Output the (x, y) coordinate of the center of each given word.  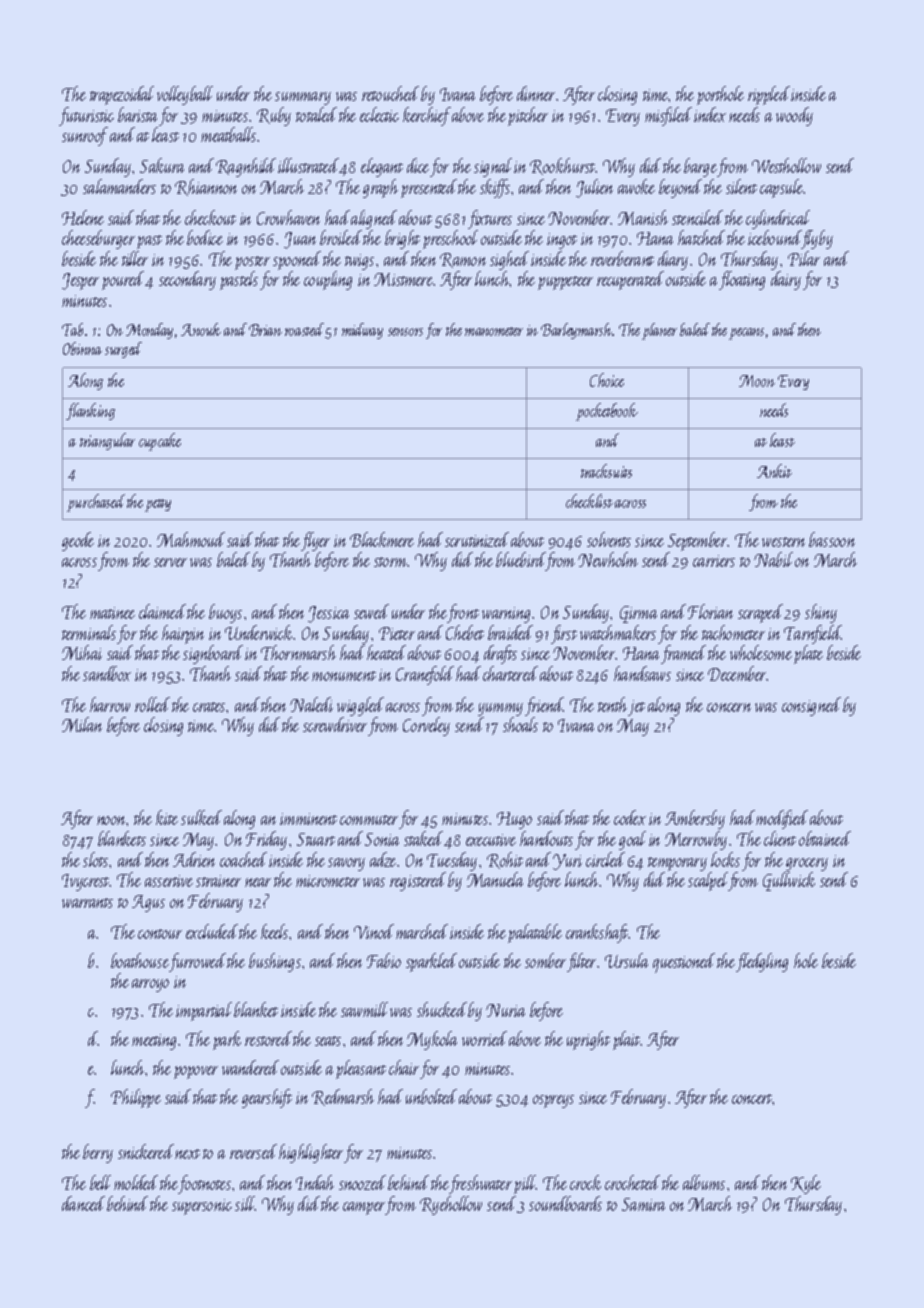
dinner (536, 93)
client (780, 838)
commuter (369, 820)
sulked (201, 817)
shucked (442, 1009)
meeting (154, 1042)
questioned (684, 963)
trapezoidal (122, 95)
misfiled (668, 116)
